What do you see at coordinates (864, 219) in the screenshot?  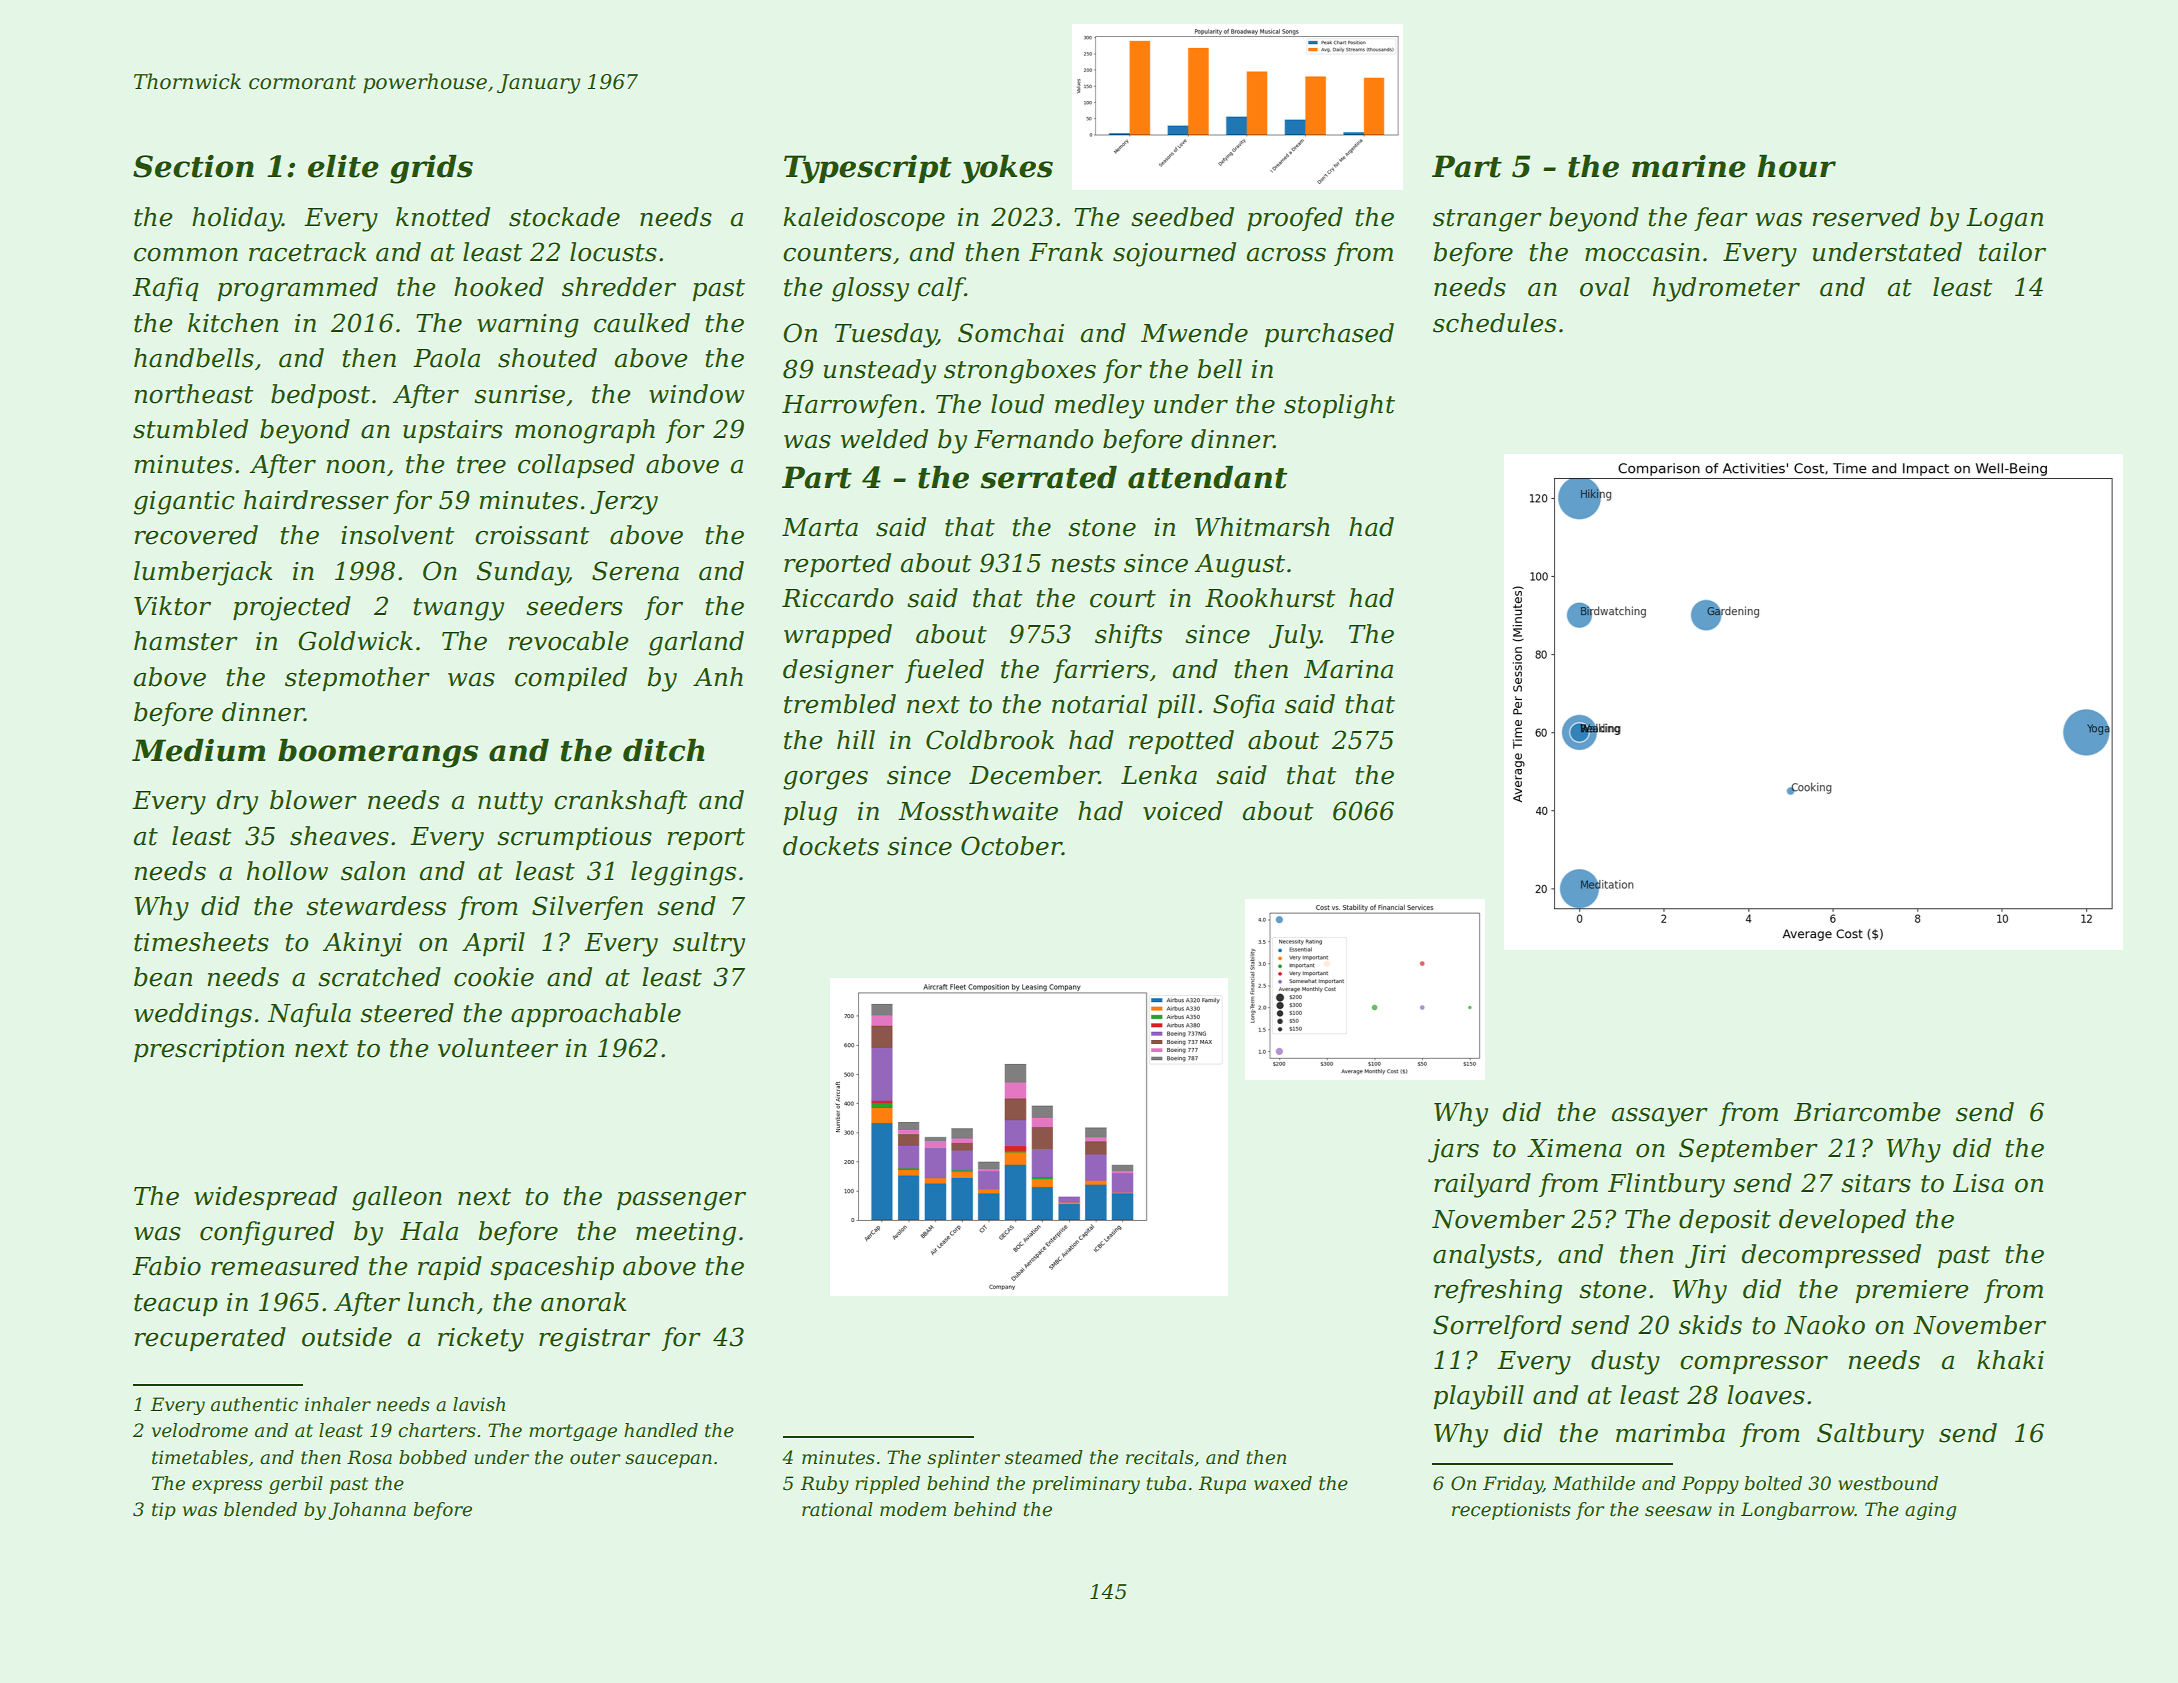 I see `kaleidoscope` at bounding box center [864, 219].
